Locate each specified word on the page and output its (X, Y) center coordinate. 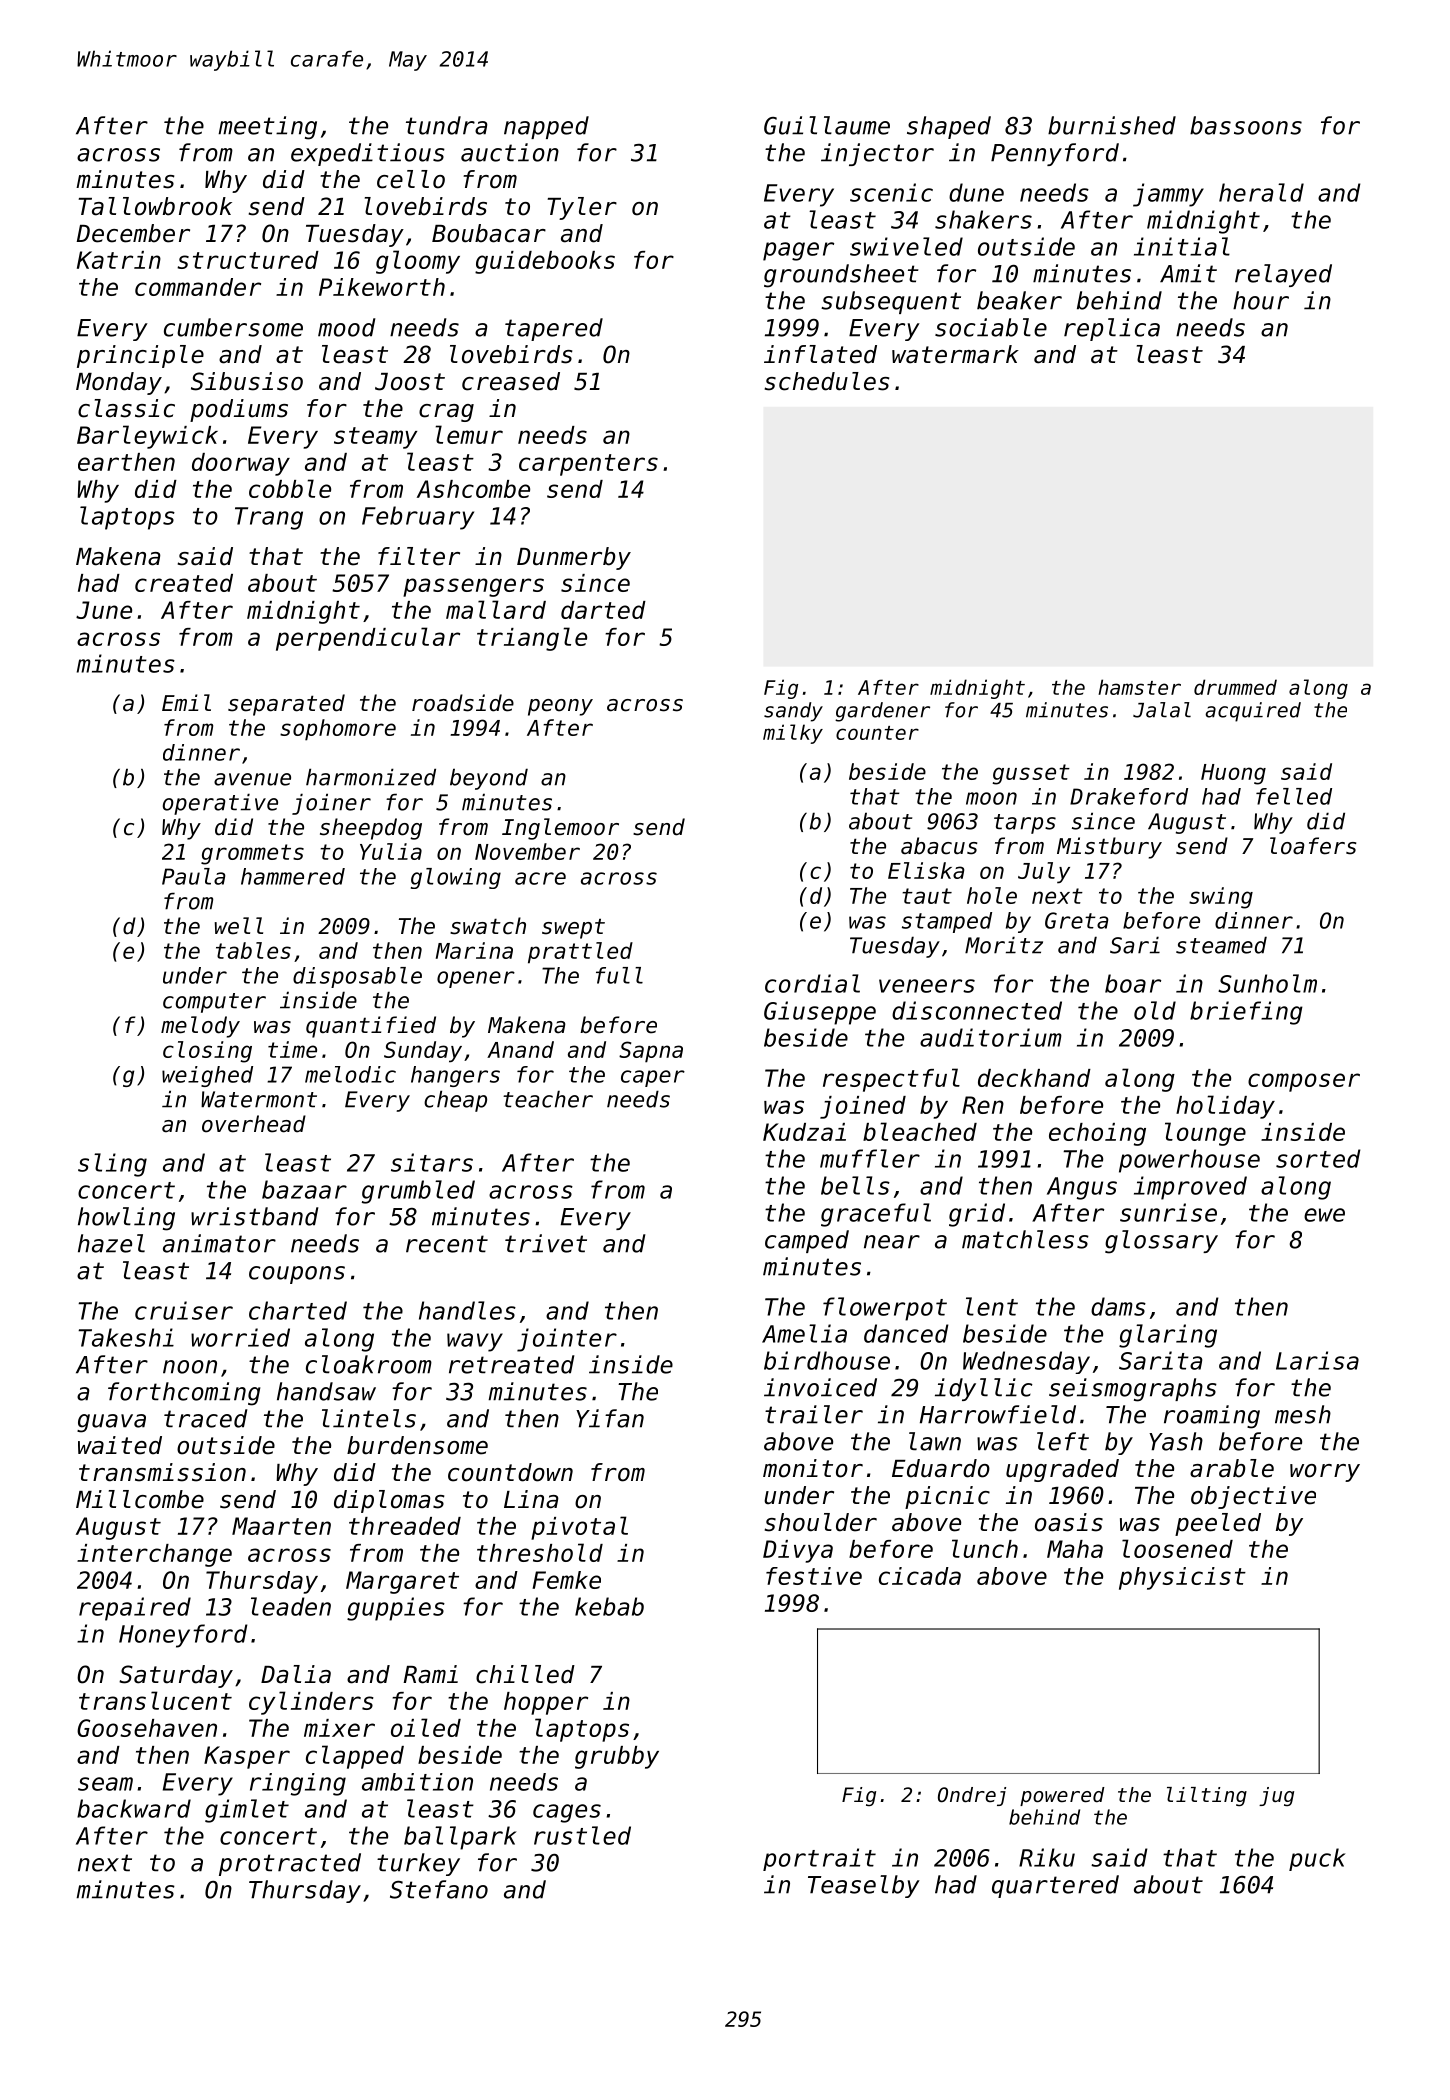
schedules (827, 381)
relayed (1283, 275)
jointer (567, 1340)
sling (112, 1165)
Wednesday (1026, 1362)
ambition (417, 1782)
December (133, 233)
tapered (554, 329)
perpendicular (368, 639)
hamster (1139, 687)
